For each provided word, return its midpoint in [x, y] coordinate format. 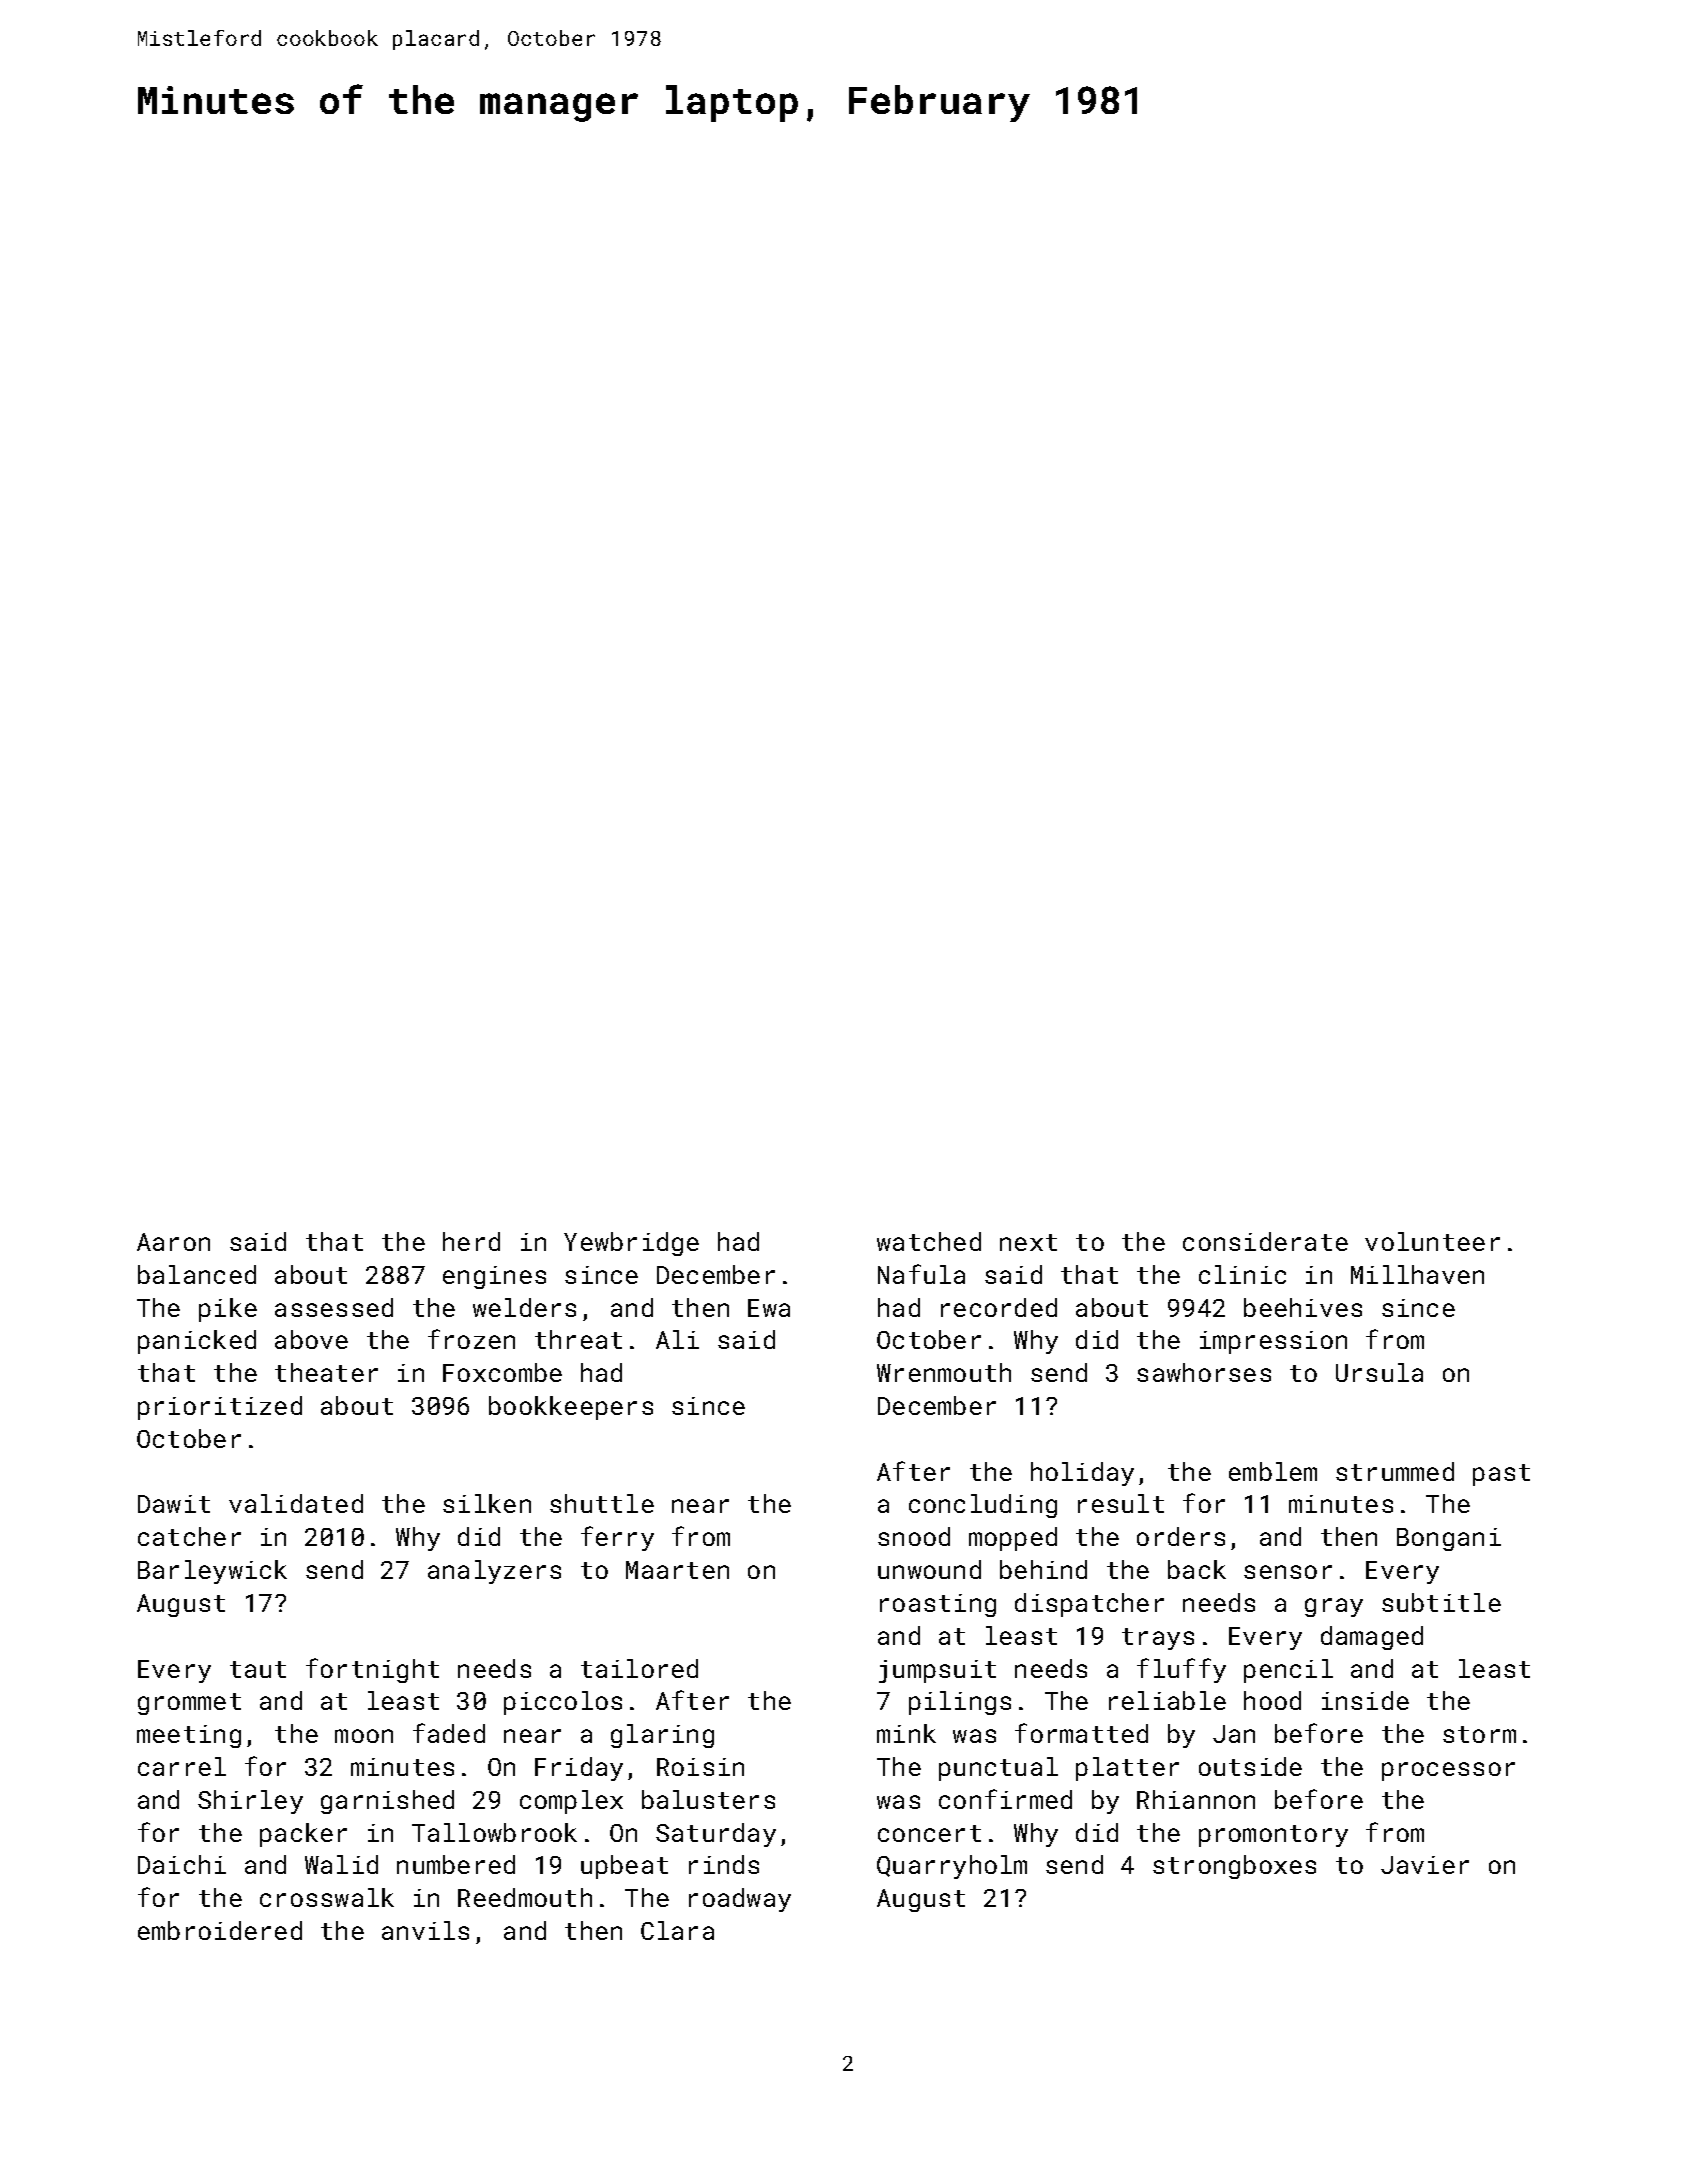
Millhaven [1417, 1274]
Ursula [1379, 1372]
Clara [677, 1930]
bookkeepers [571, 1408]
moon [364, 1736]
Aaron [173, 1242]
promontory [1273, 1836]
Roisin [700, 1767]
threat [578, 1339]
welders [524, 1307]
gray [1334, 1607]
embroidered [220, 1930]
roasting [938, 1605]
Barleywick [212, 1572]
